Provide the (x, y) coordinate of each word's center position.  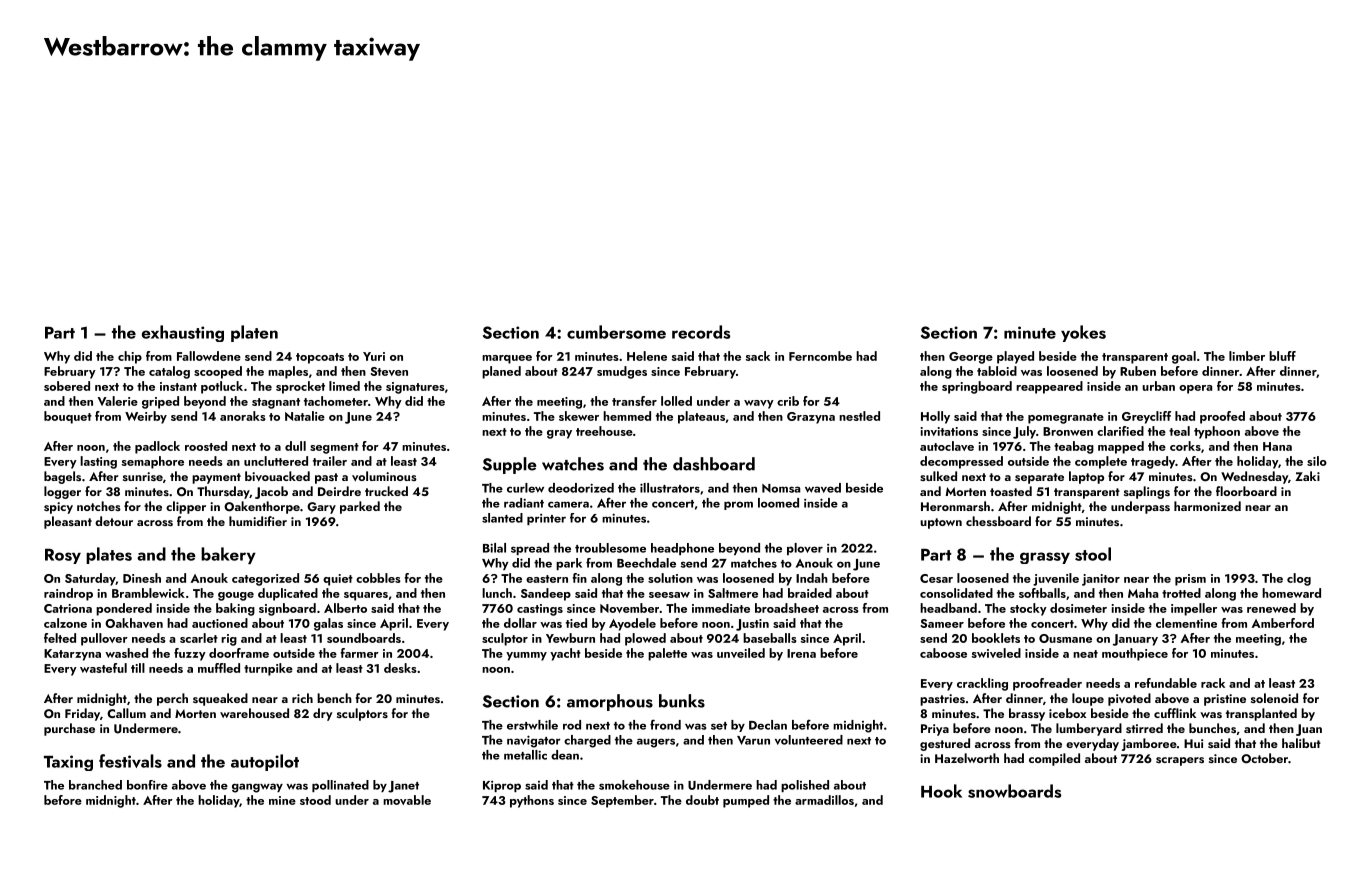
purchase (69, 729)
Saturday (90, 579)
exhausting (183, 333)
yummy (526, 656)
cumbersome (616, 332)
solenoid (1274, 698)
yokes (1083, 333)
